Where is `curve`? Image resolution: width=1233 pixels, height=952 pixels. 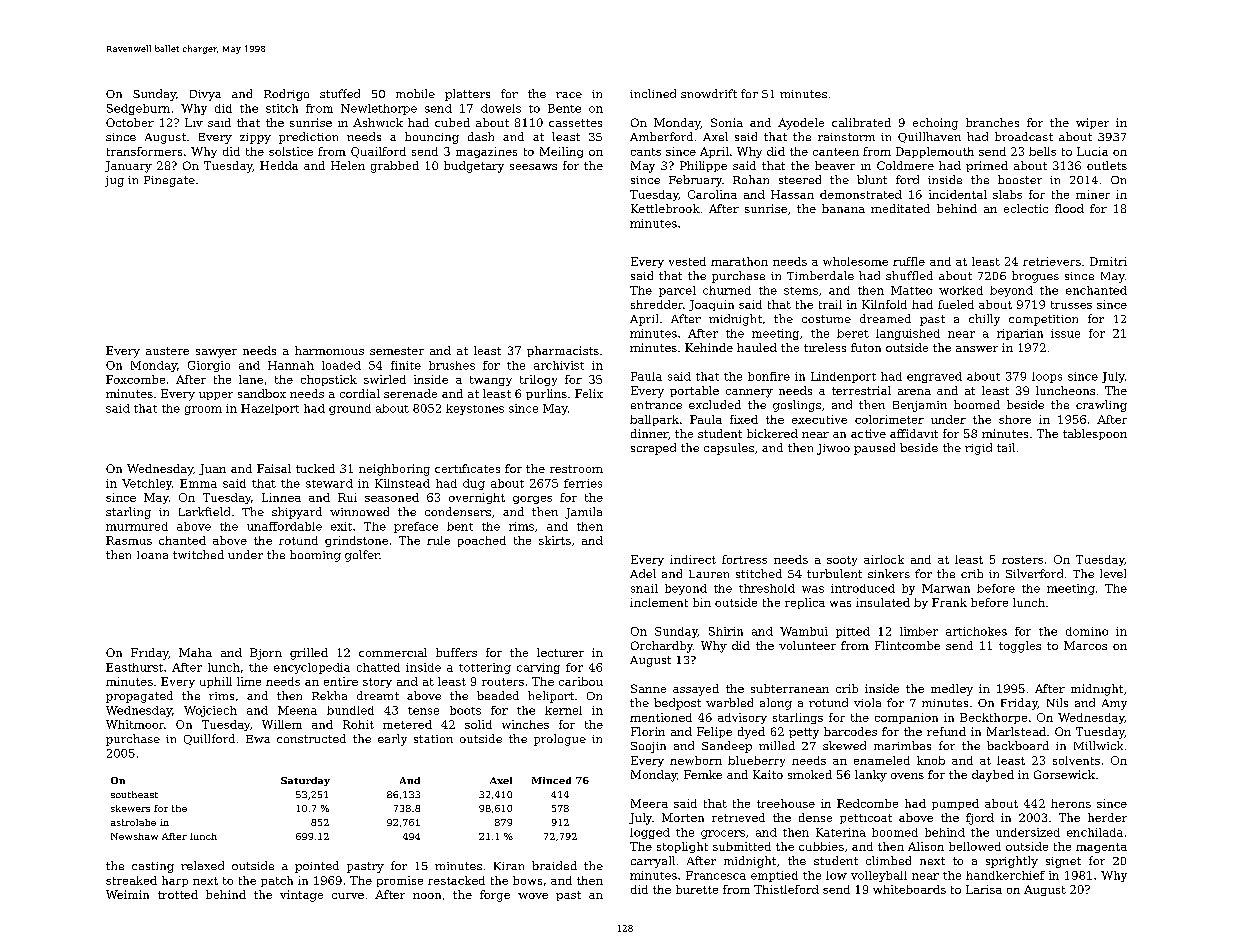
curve is located at coordinates (348, 896).
